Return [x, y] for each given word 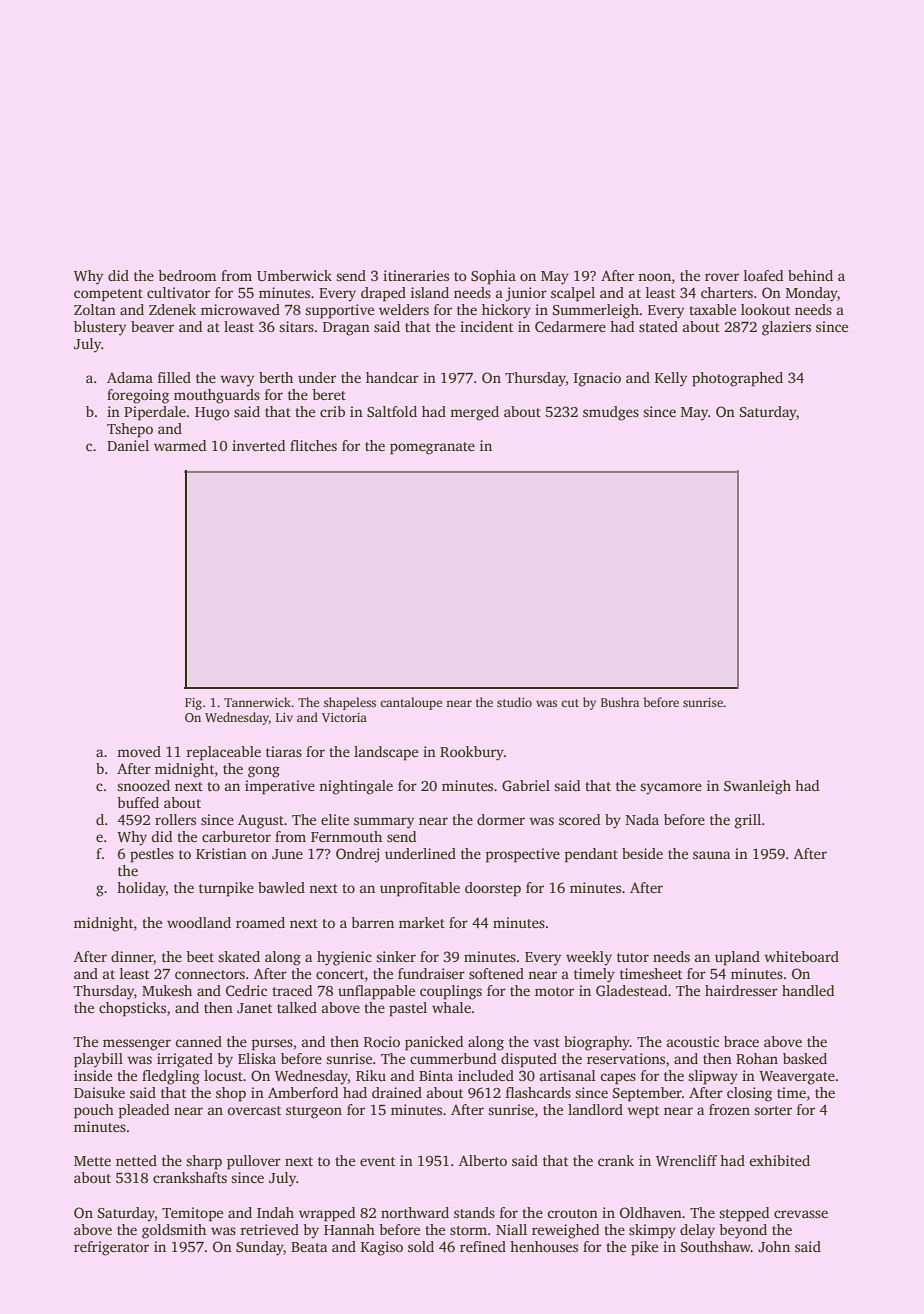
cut [570, 703]
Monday [812, 294]
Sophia [493, 277]
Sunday [260, 1248]
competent [108, 295]
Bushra [620, 702]
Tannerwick [257, 702]
